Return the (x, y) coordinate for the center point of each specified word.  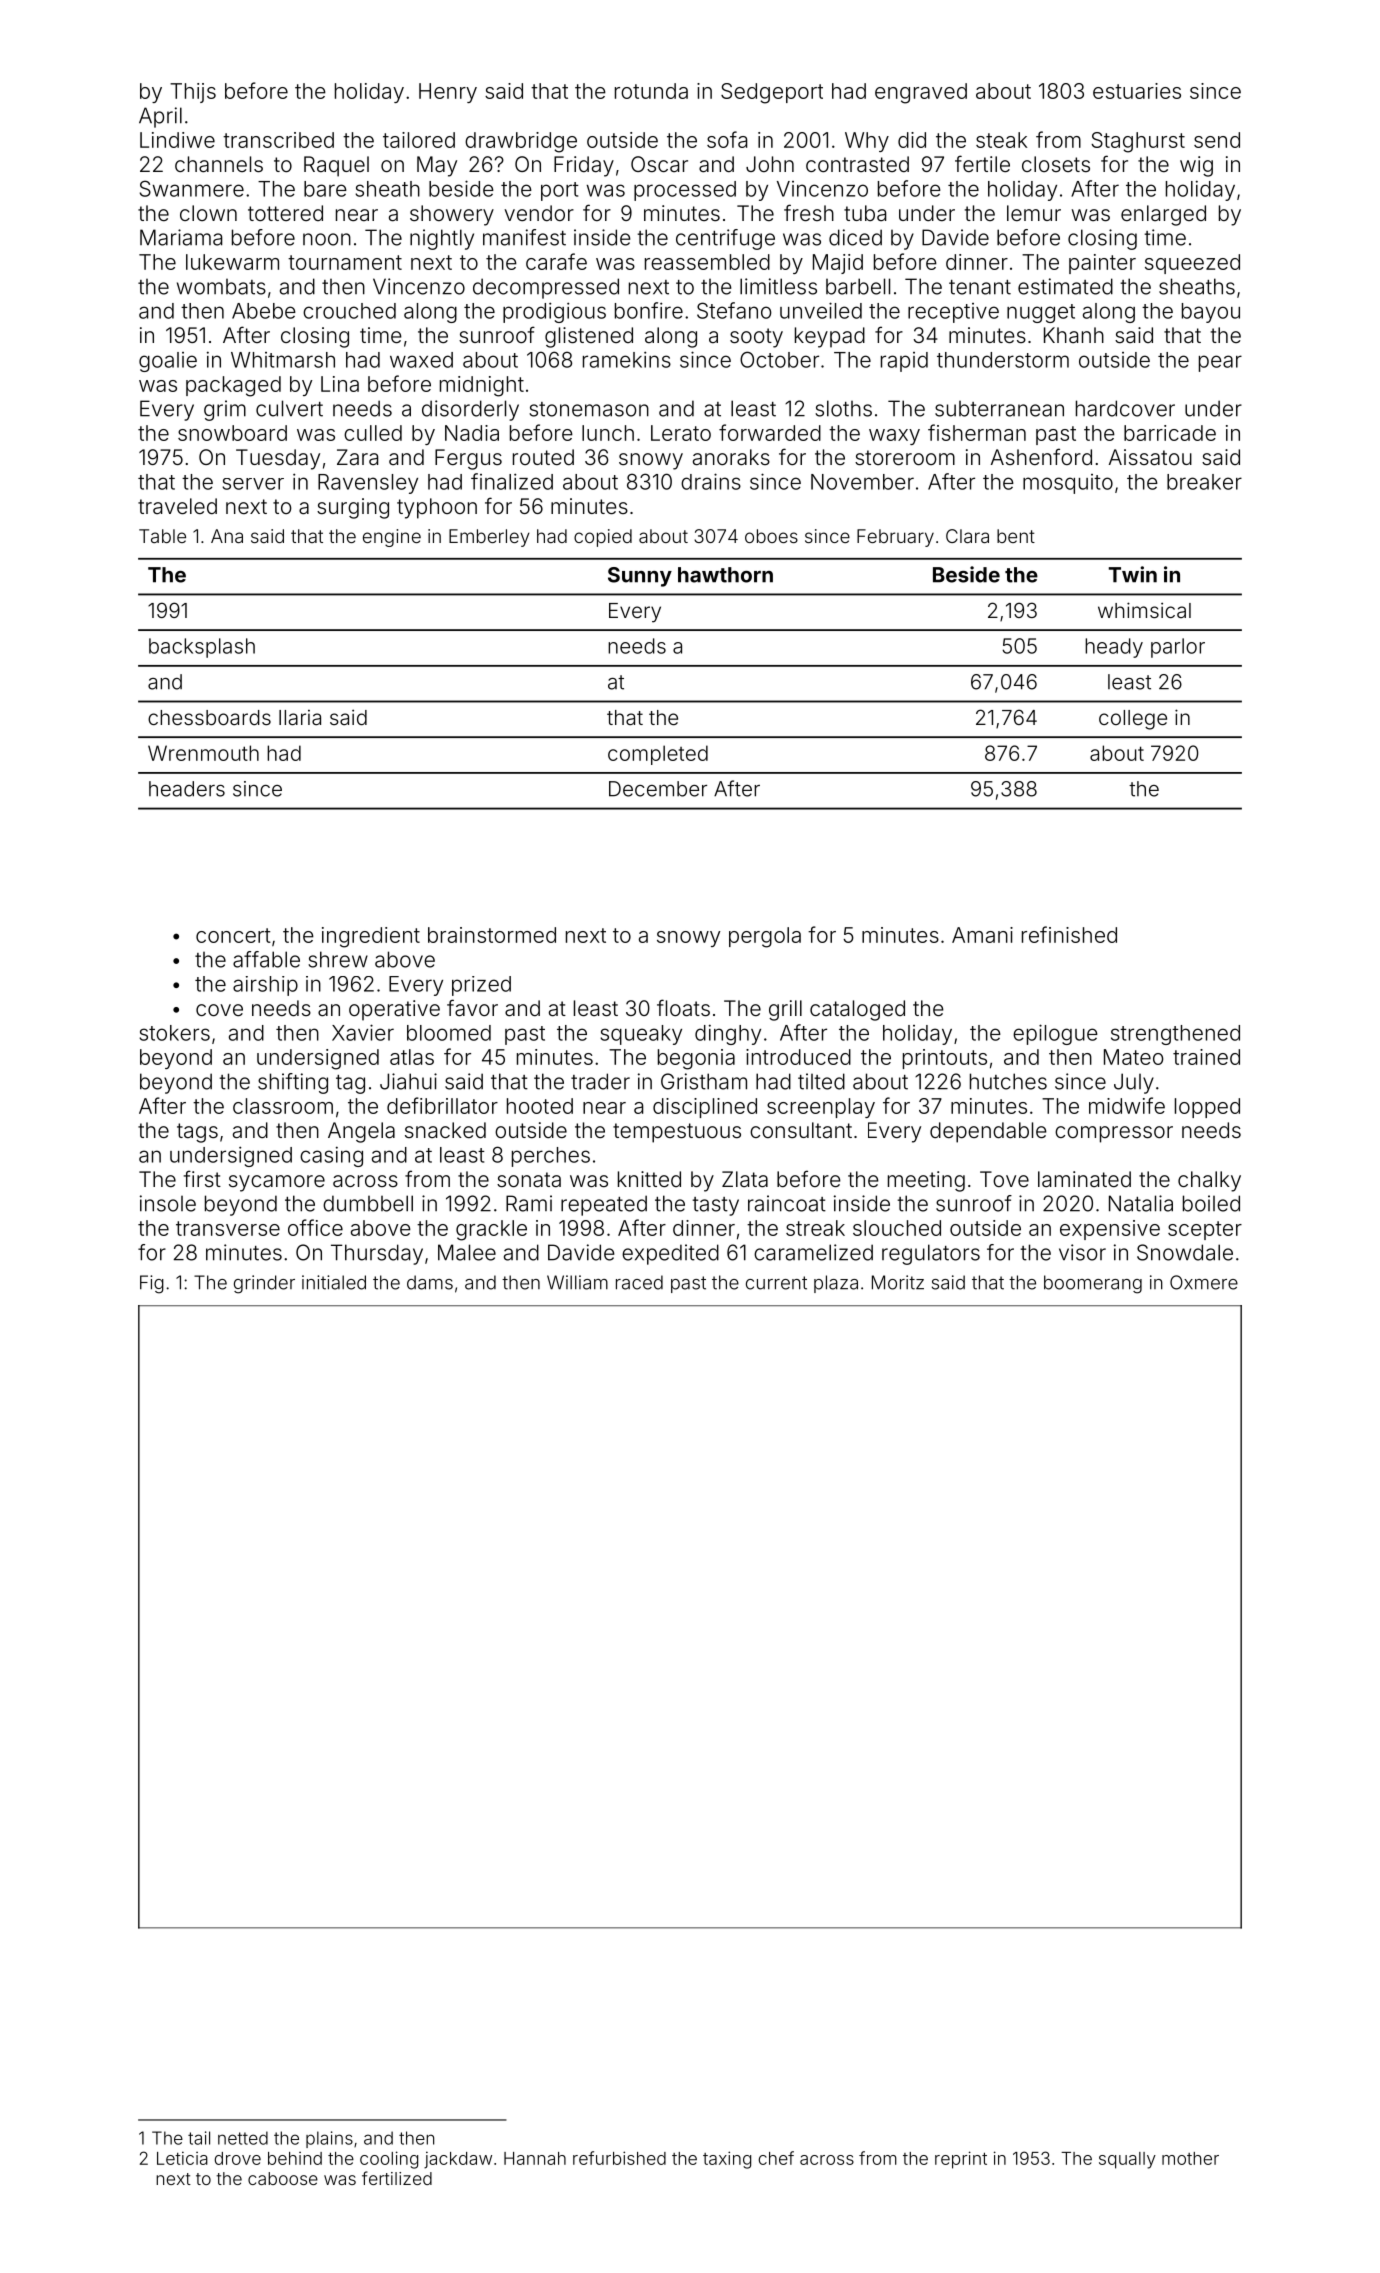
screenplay (821, 1108)
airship (265, 986)
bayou (1211, 313)
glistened (589, 337)
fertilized (397, 2178)
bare (325, 189)
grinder (264, 1284)
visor (1082, 1252)
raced (639, 1282)
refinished (1069, 934)
